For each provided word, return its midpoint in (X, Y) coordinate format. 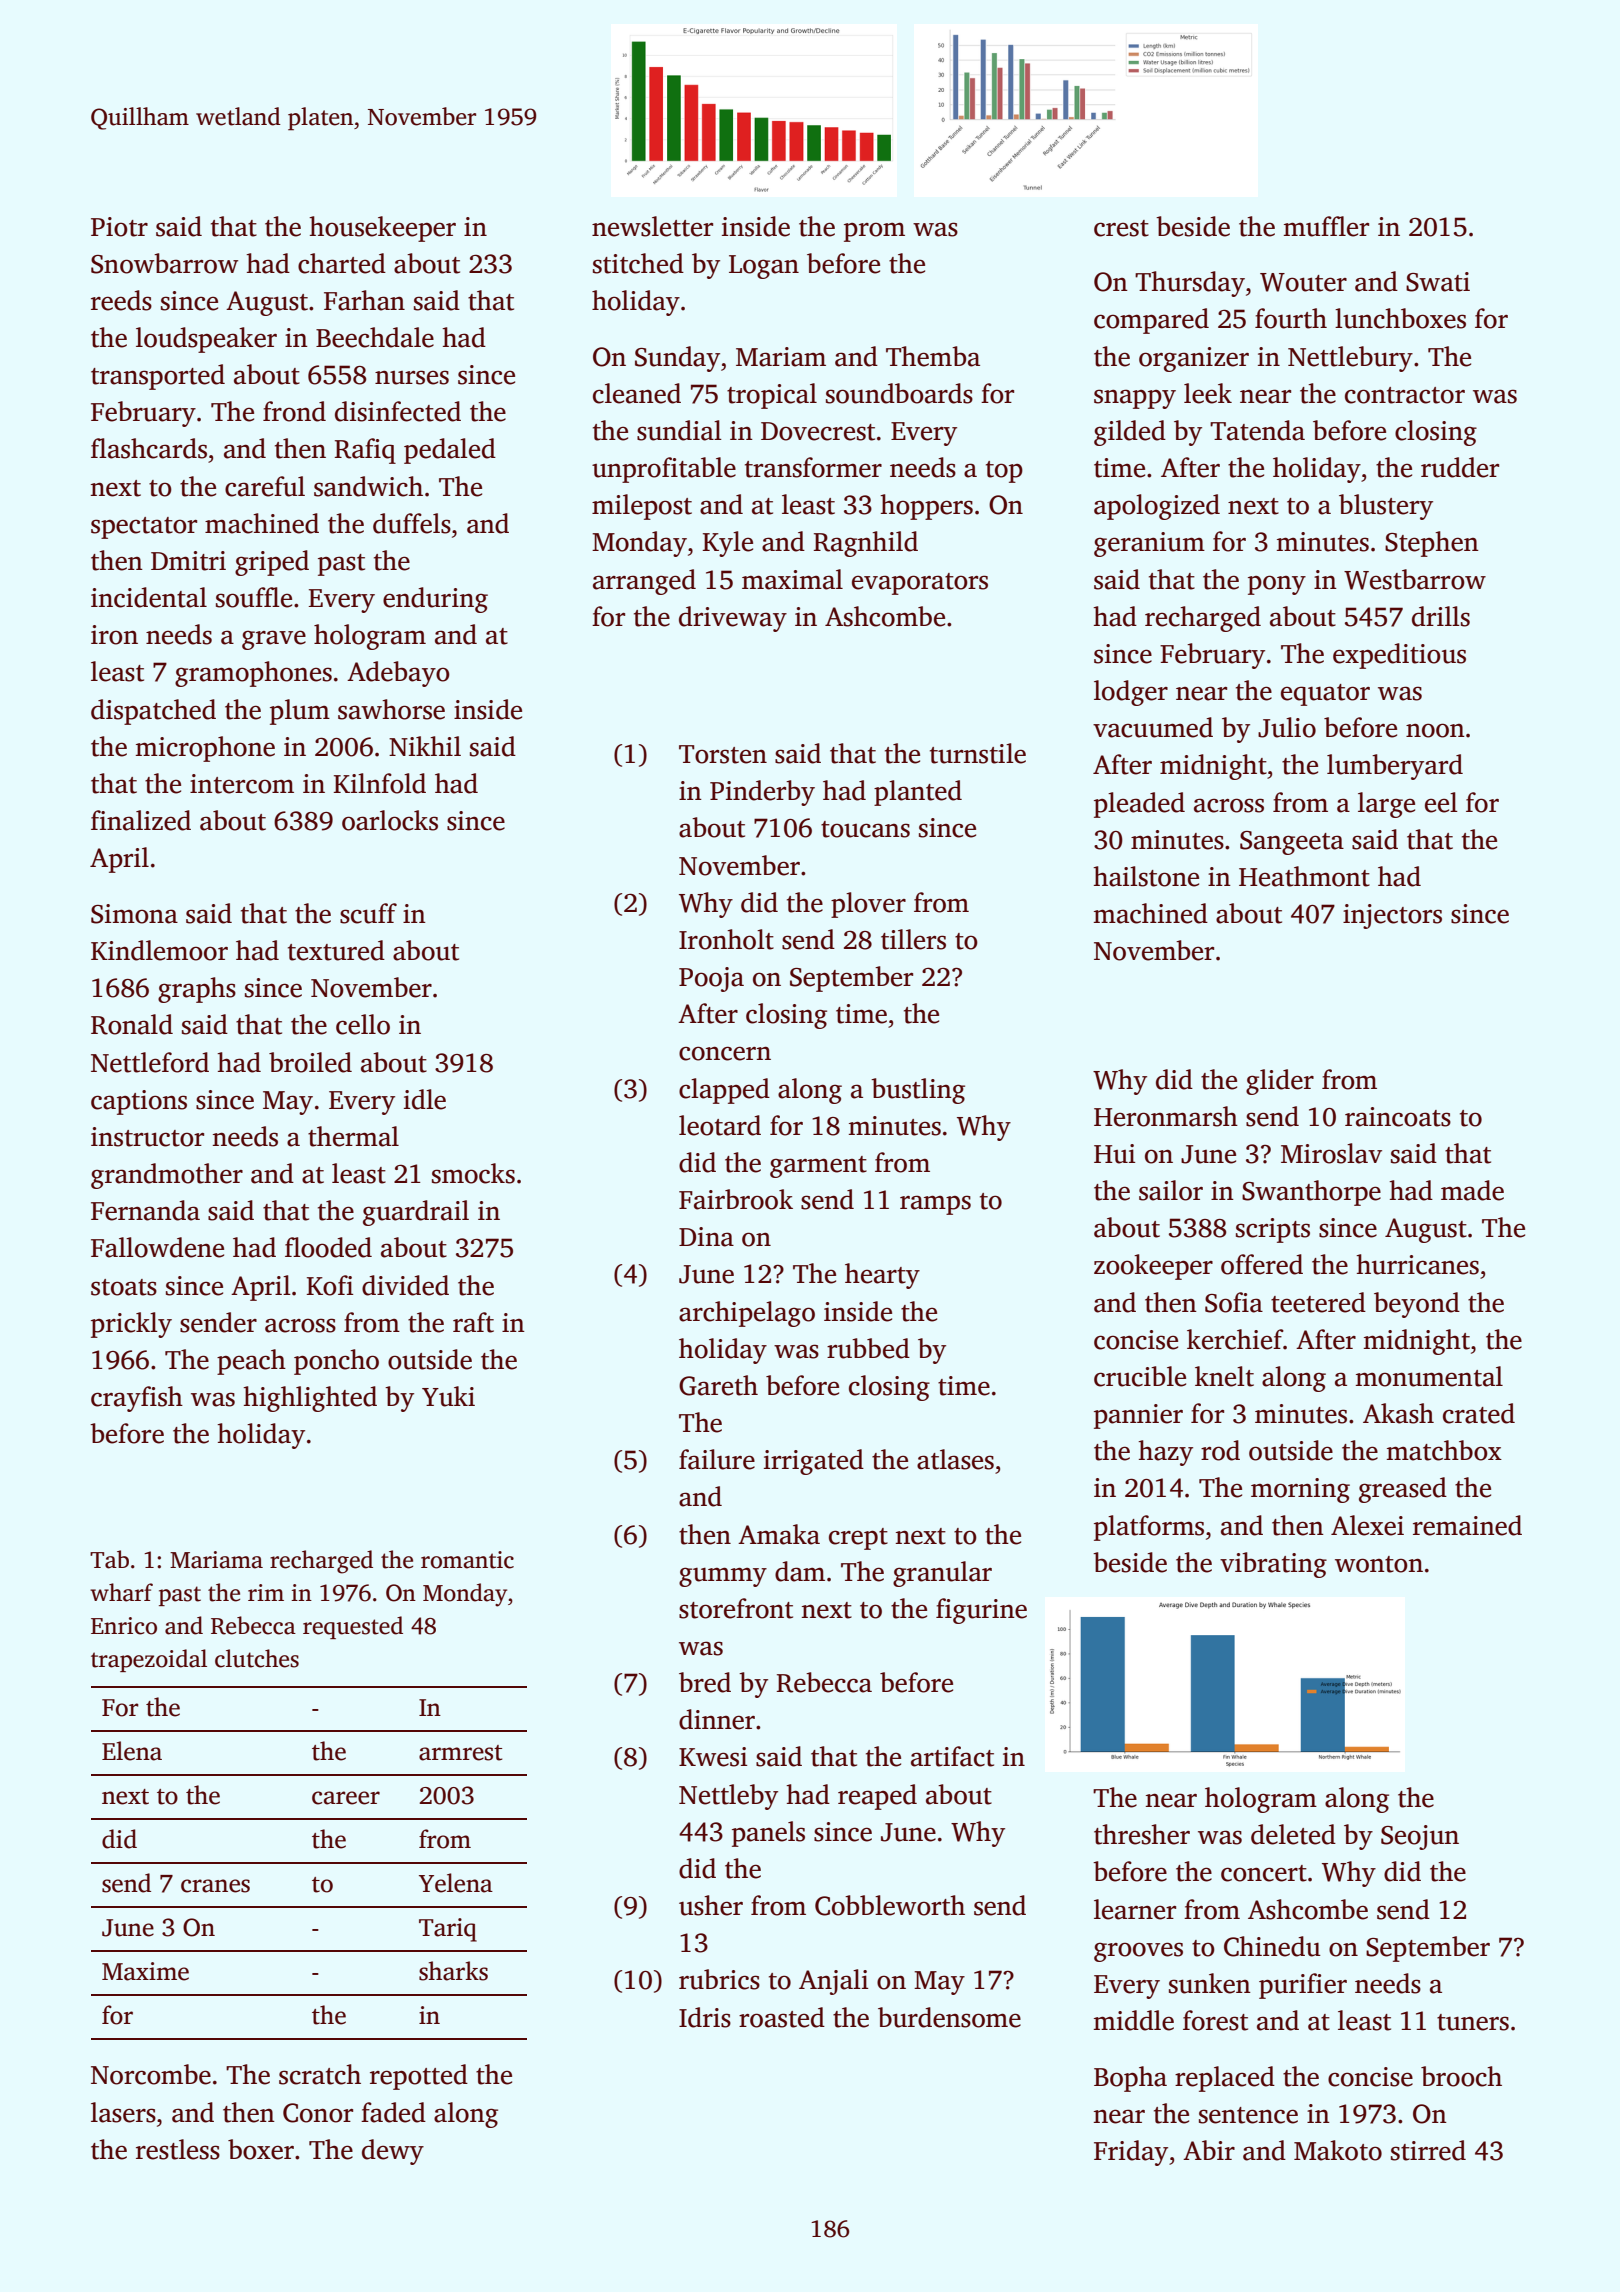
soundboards (899, 393)
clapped (724, 1091)
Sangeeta (1292, 843)
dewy (393, 2152)
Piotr (119, 227)
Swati (1438, 282)
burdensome (949, 2017)
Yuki (448, 1396)
